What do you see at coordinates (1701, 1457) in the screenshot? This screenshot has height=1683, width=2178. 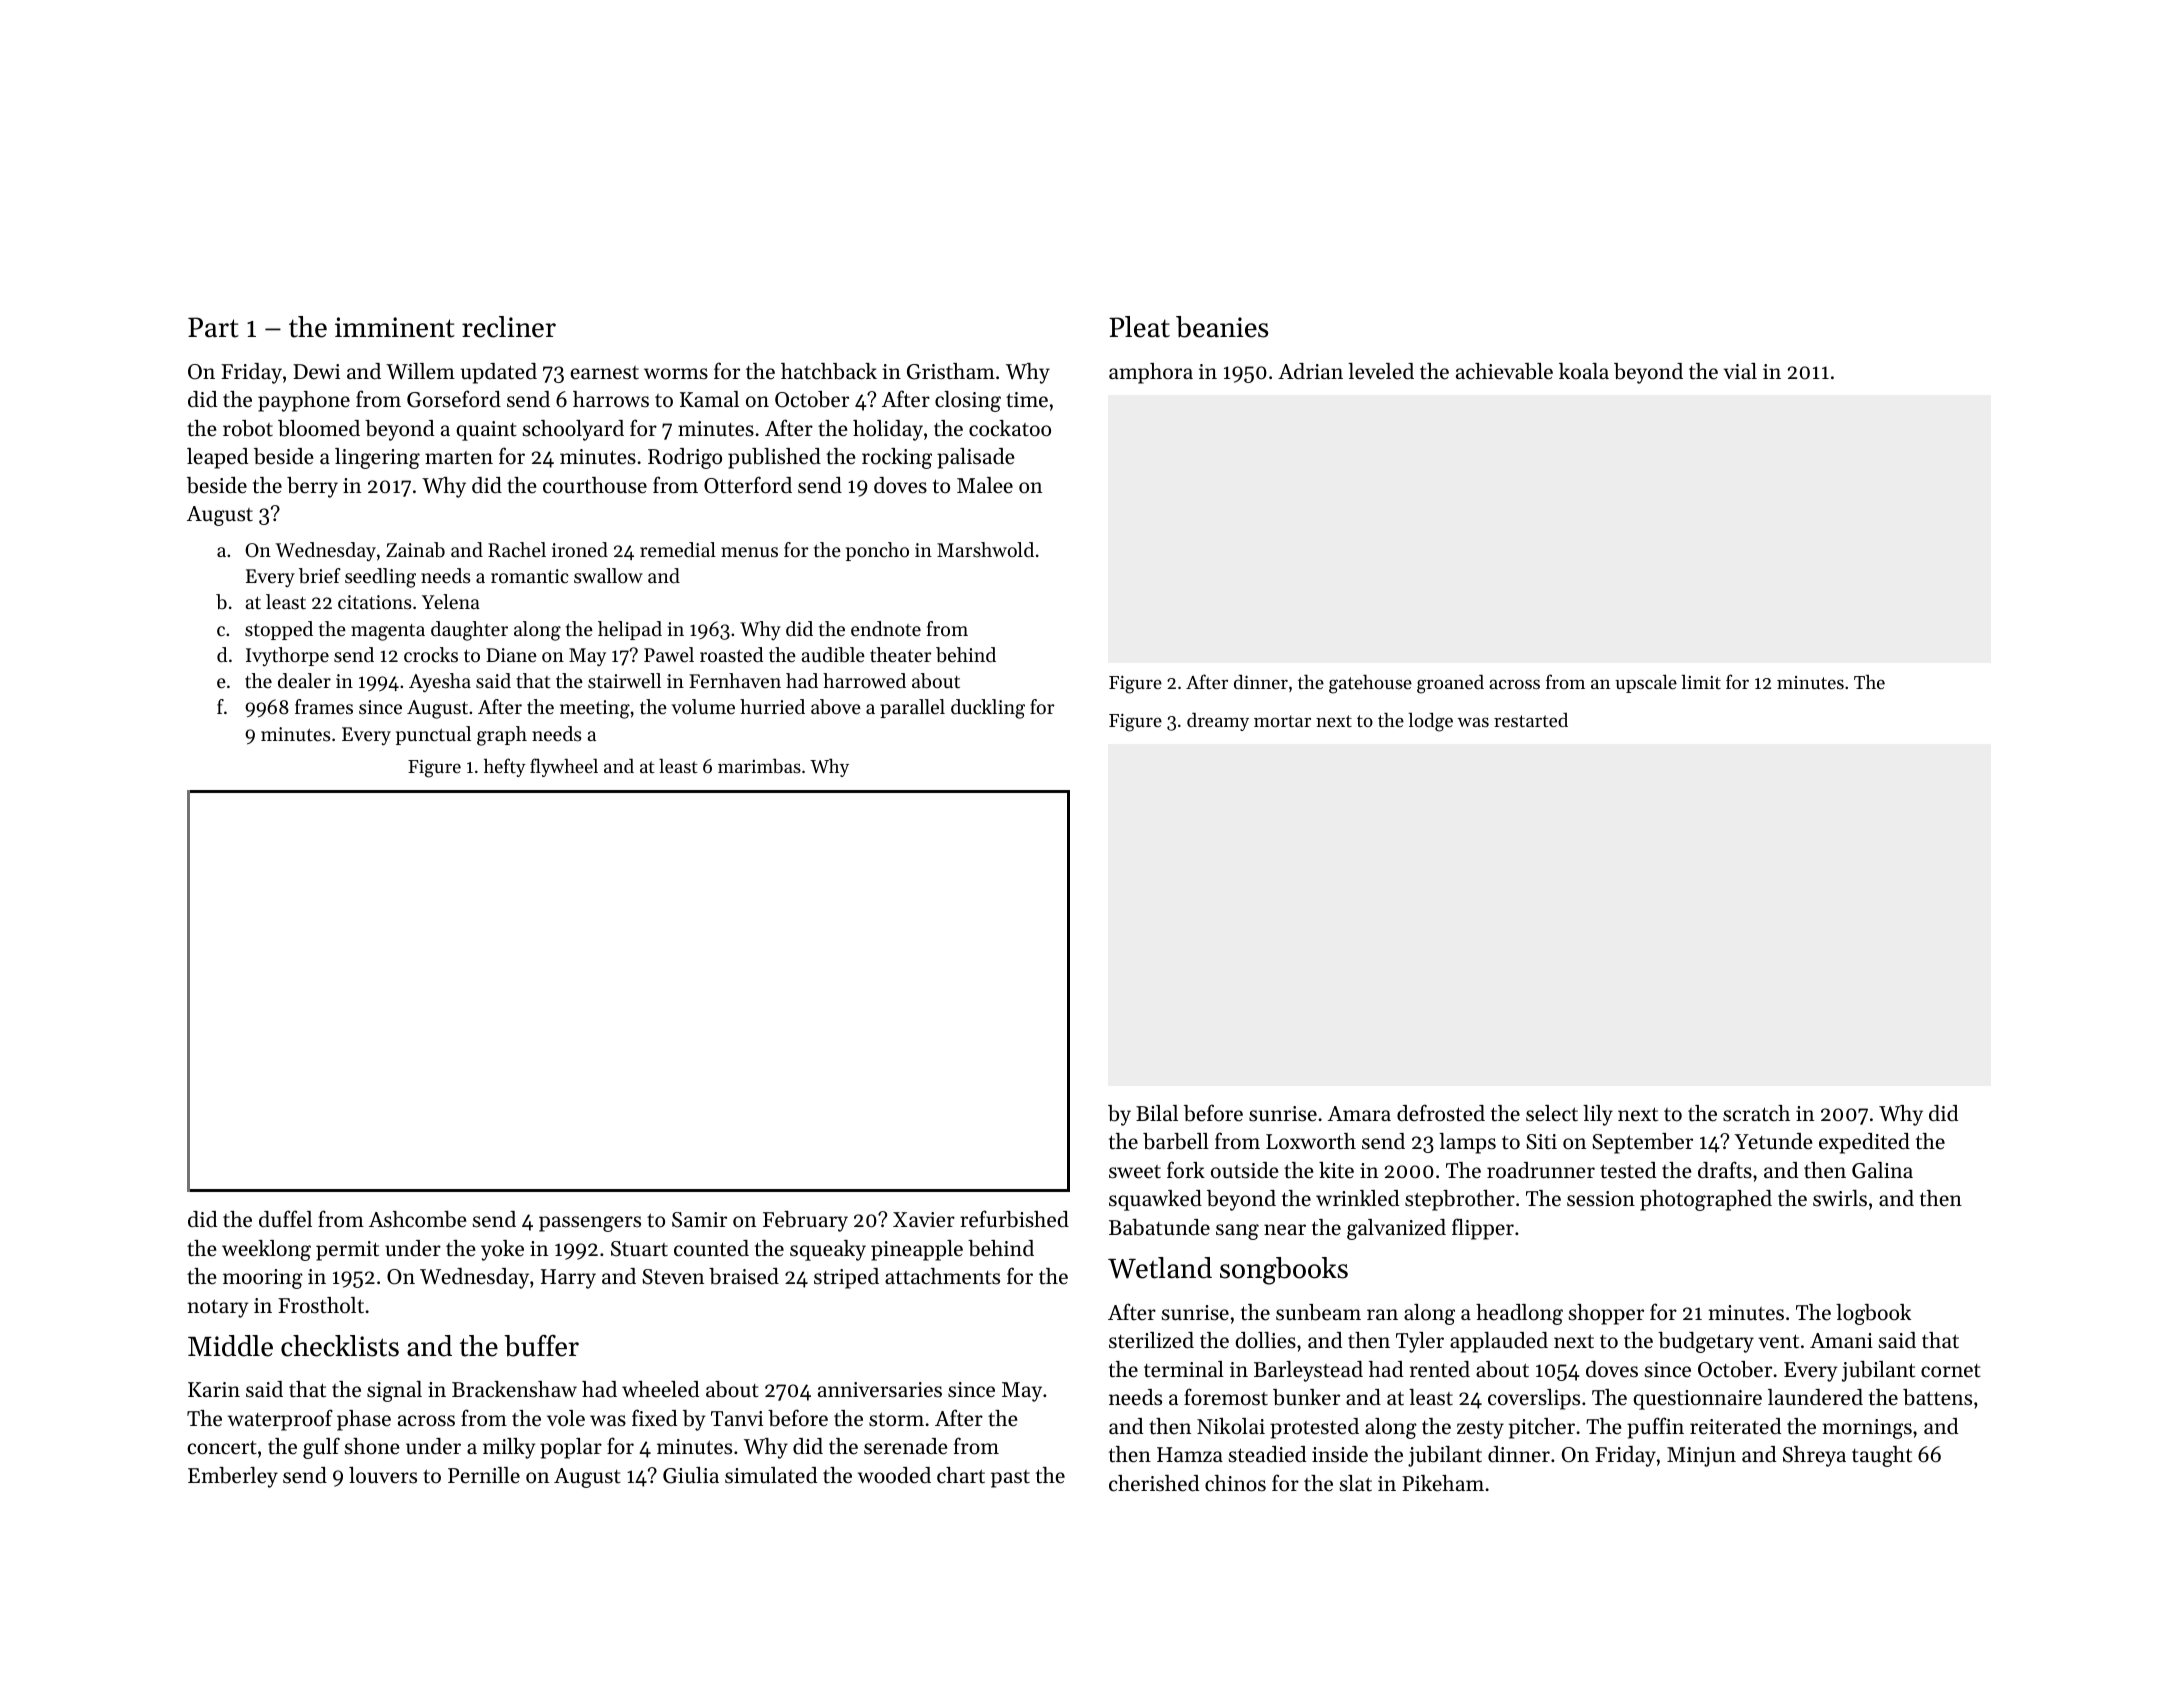 I see `Minjun` at bounding box center [1701, 1457].
